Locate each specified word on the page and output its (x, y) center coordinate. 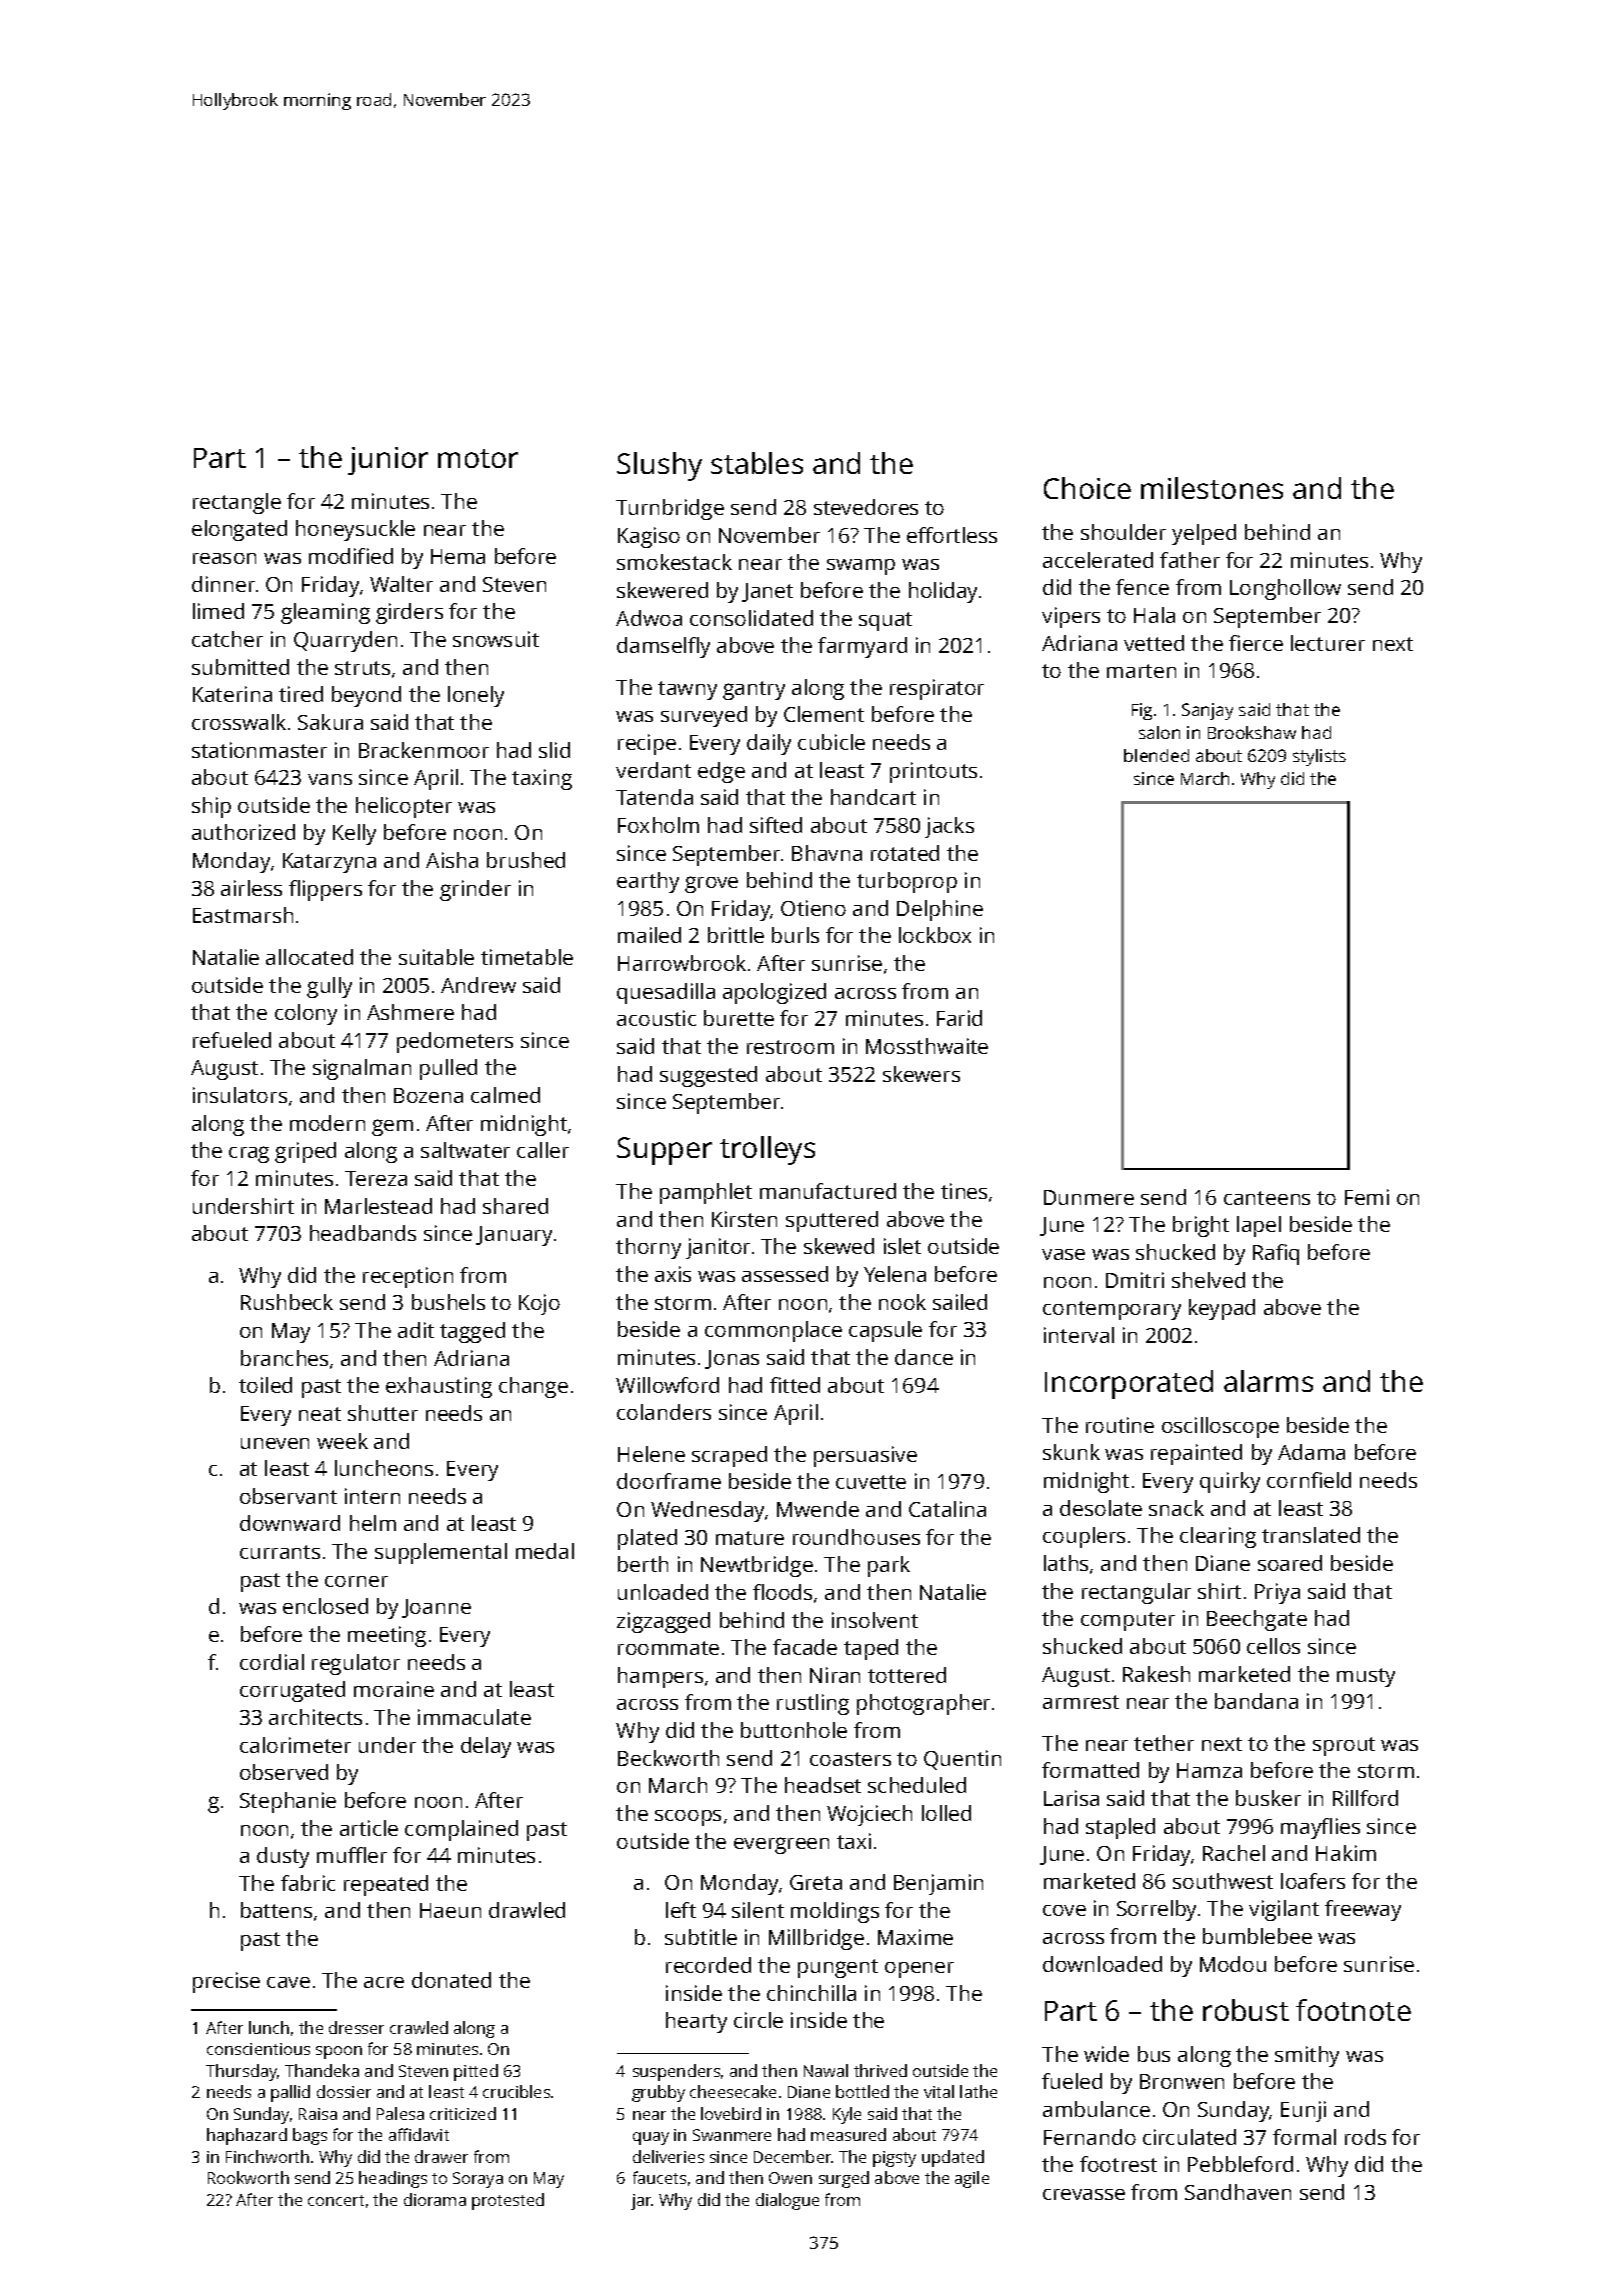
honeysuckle (355, 530)
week (342, 1441)
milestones (1212, 488)
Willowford (667, 1385)
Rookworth (248, 2177)
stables (757, 463)
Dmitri (1135, 1280)
